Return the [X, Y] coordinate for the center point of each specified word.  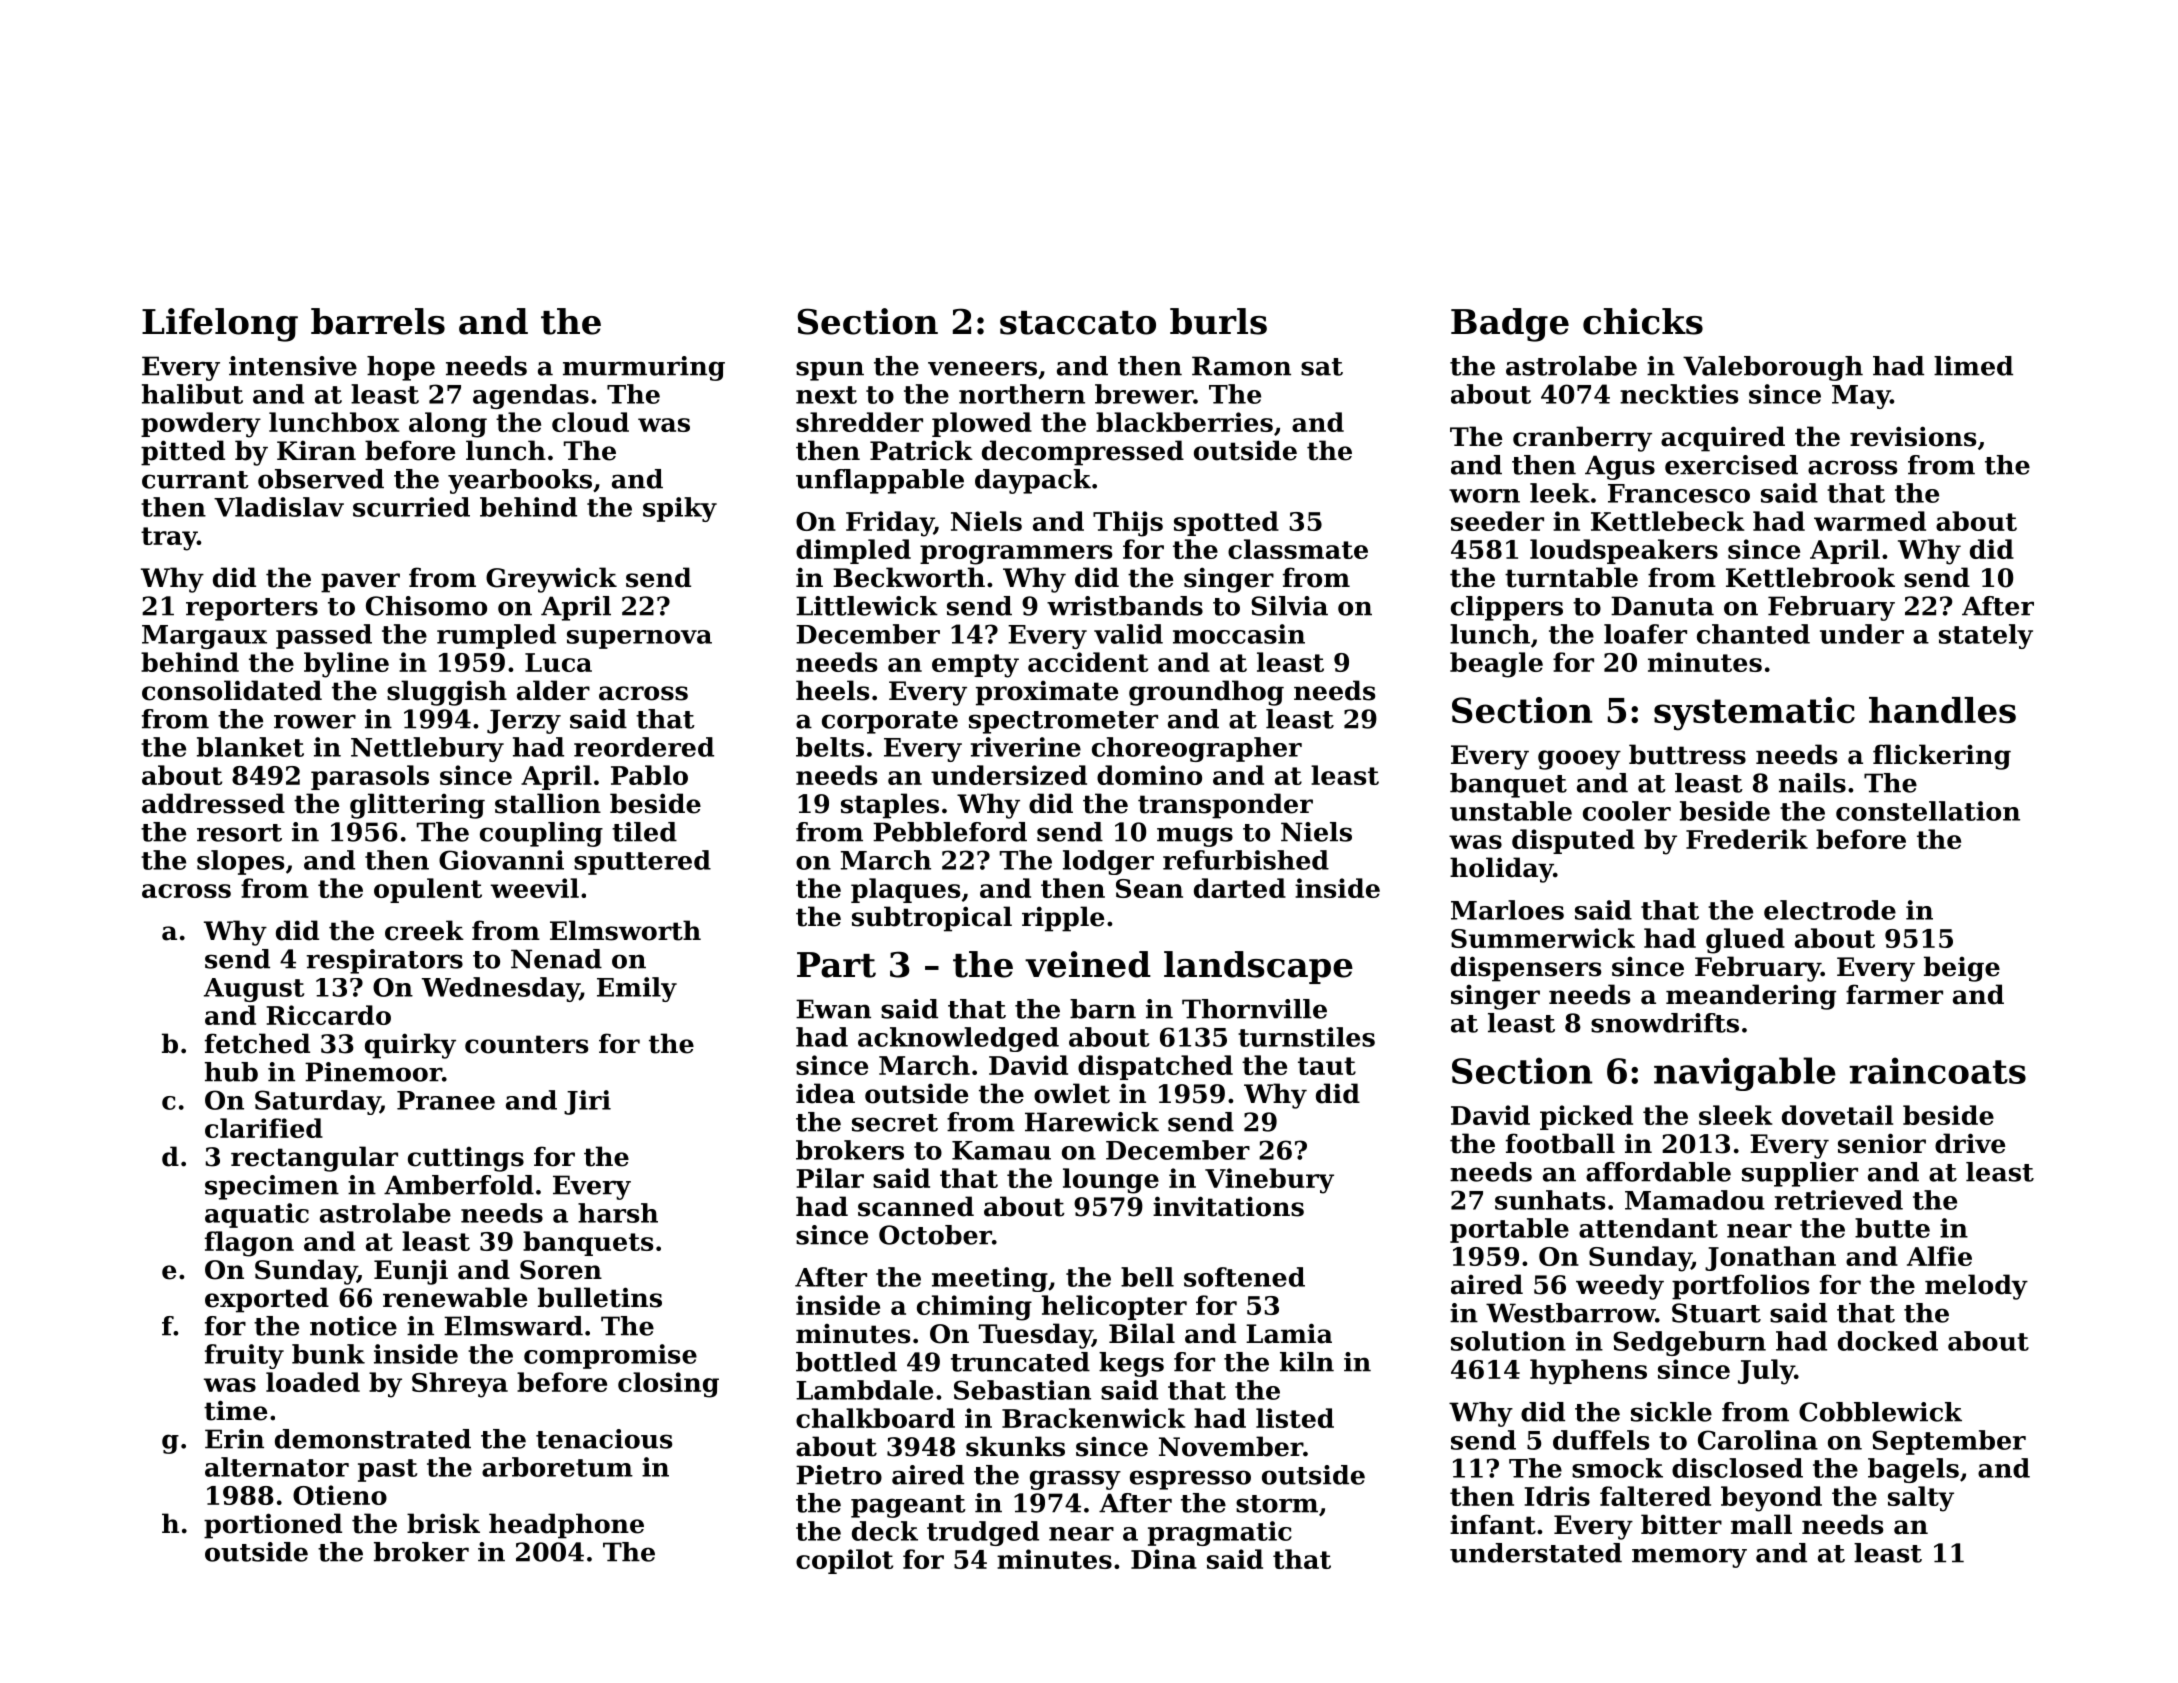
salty [1921, 1499]
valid [1128, 634]
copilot [844, 1561]
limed [1973, 366]
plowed [982, 424]
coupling [541, 834]
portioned [273, 1526]
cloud [590, 422]
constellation [1928, 811]
